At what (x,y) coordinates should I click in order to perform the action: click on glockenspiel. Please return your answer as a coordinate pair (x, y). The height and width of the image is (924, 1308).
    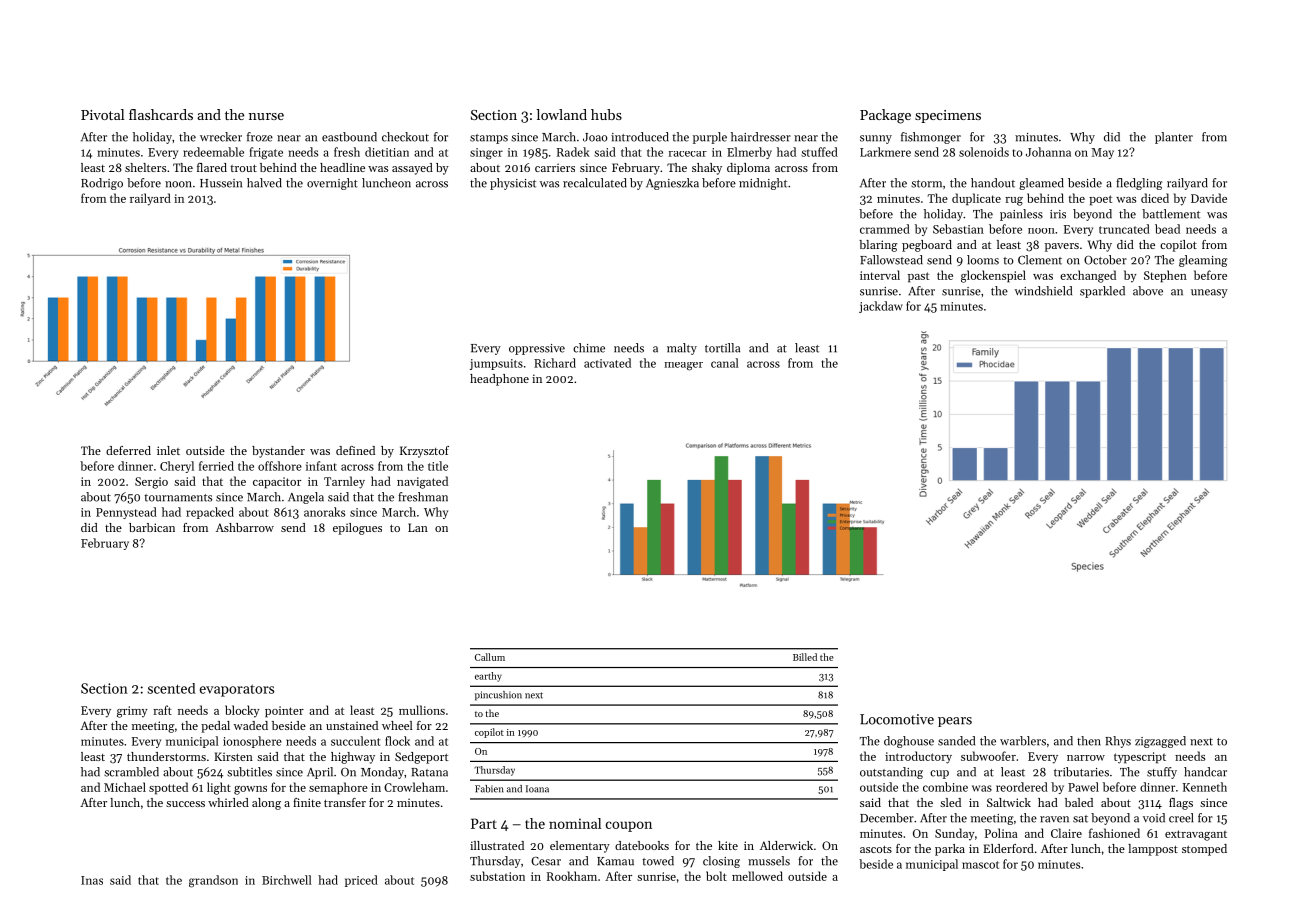
    Looking at the image, I should click on (993, 276).
